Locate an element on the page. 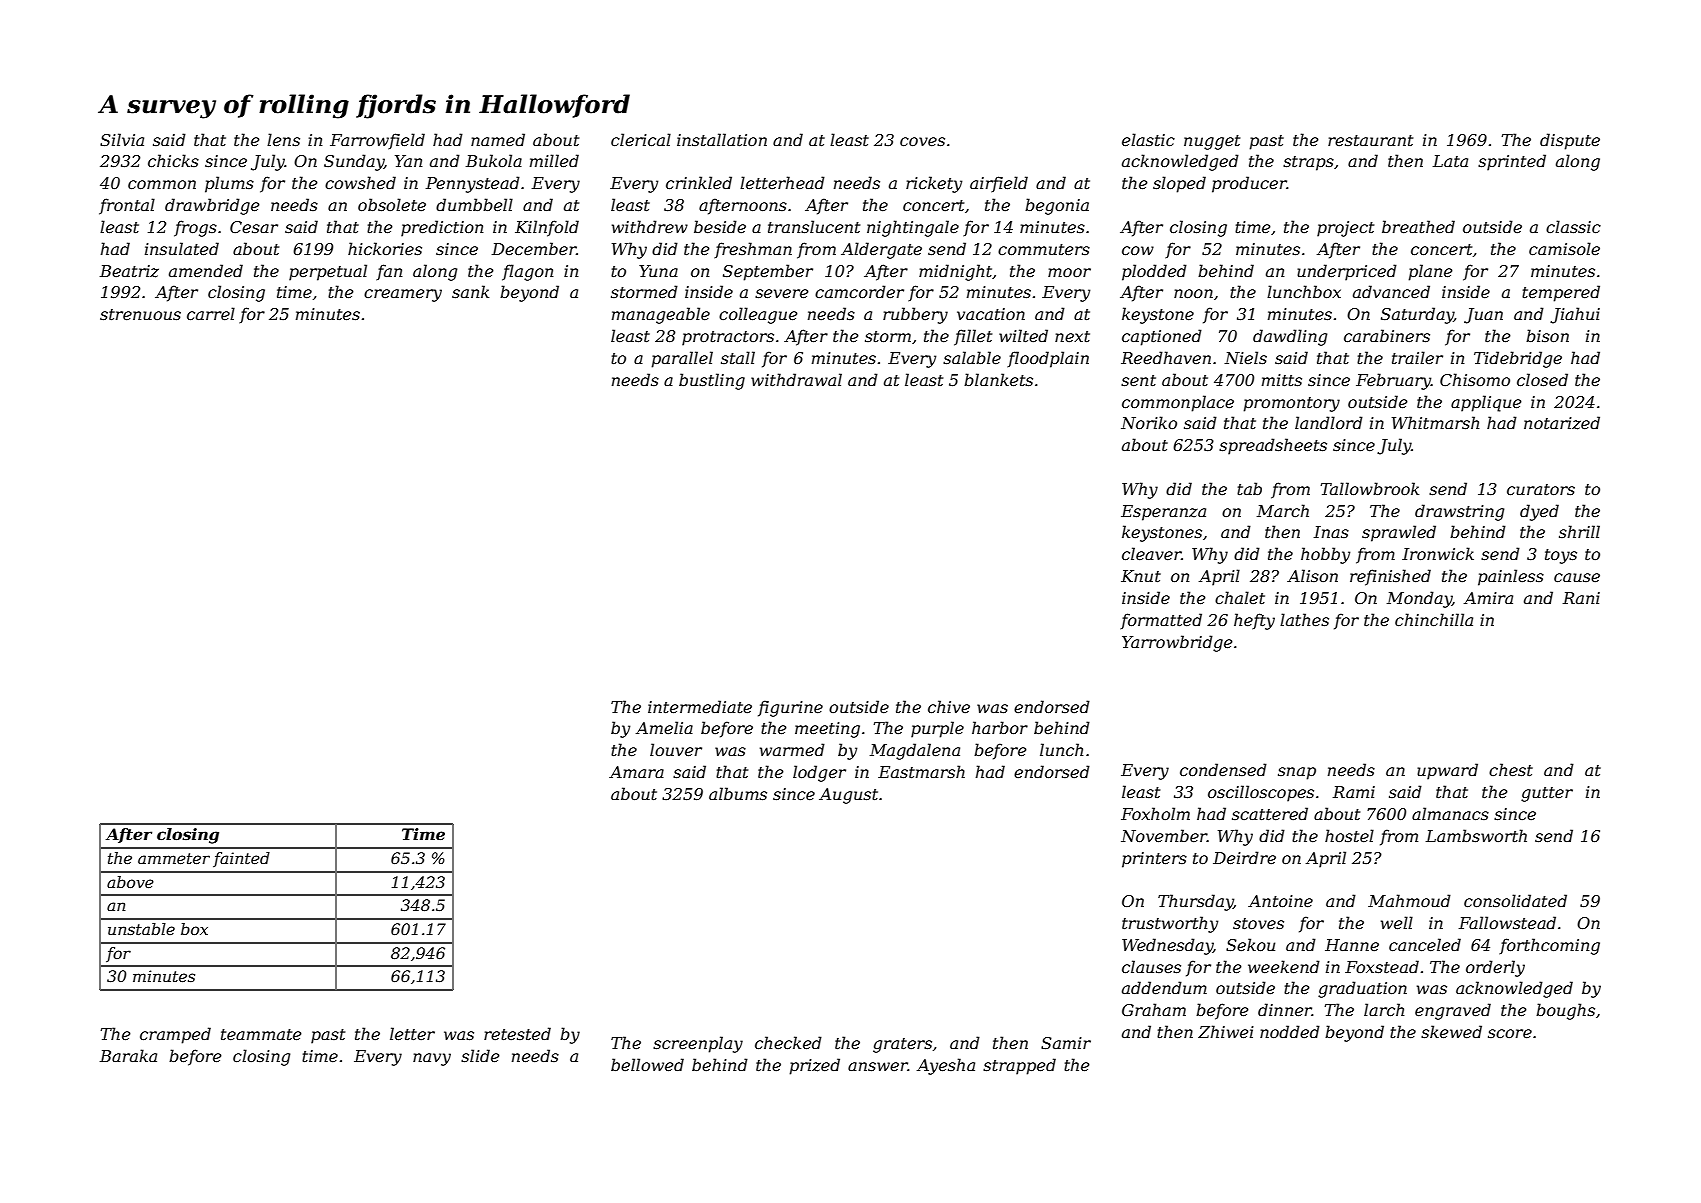  elastic is located at coordinates (1148, 139).
